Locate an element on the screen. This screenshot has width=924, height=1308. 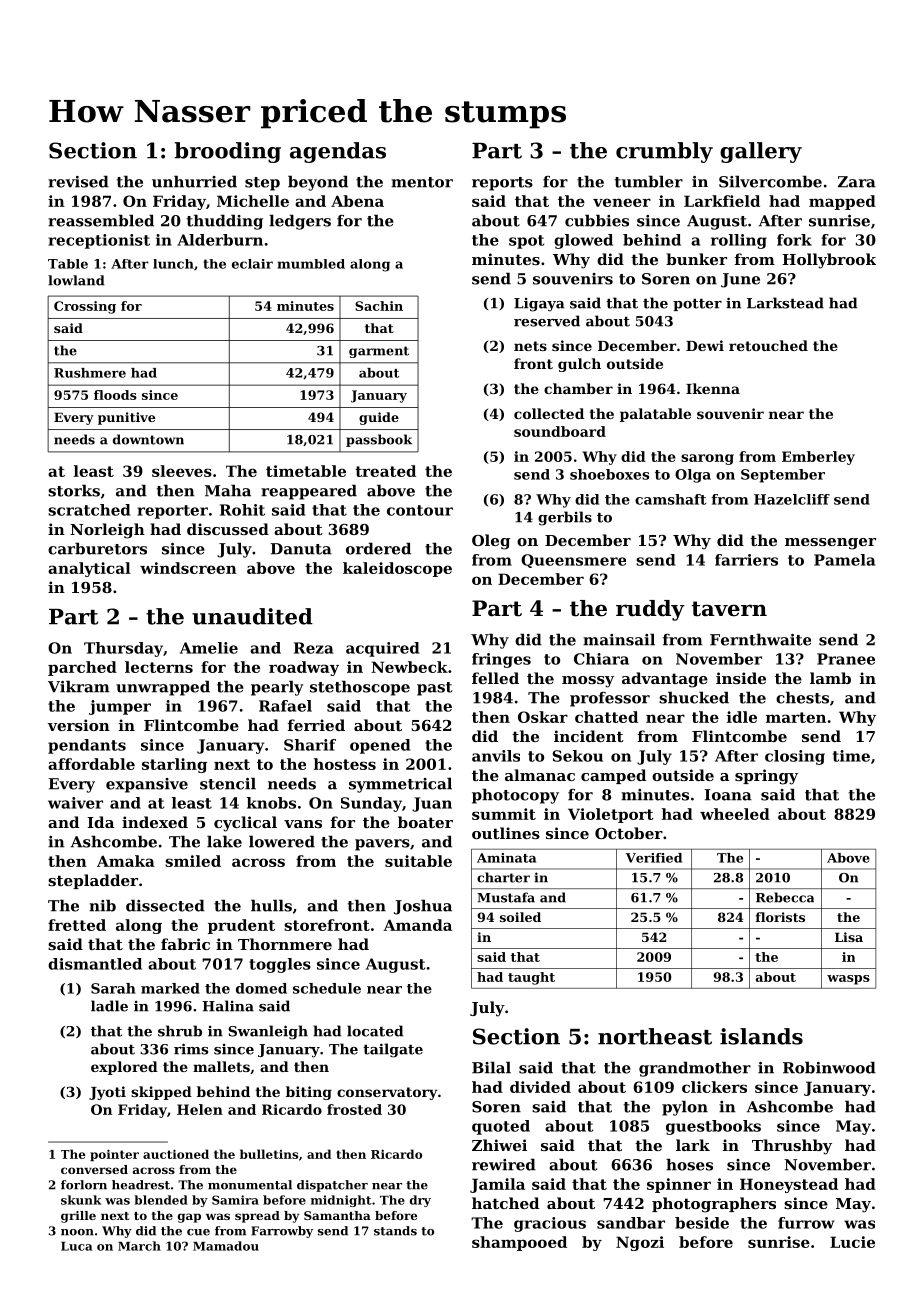
mossy is located at coordinates (588, 682).
